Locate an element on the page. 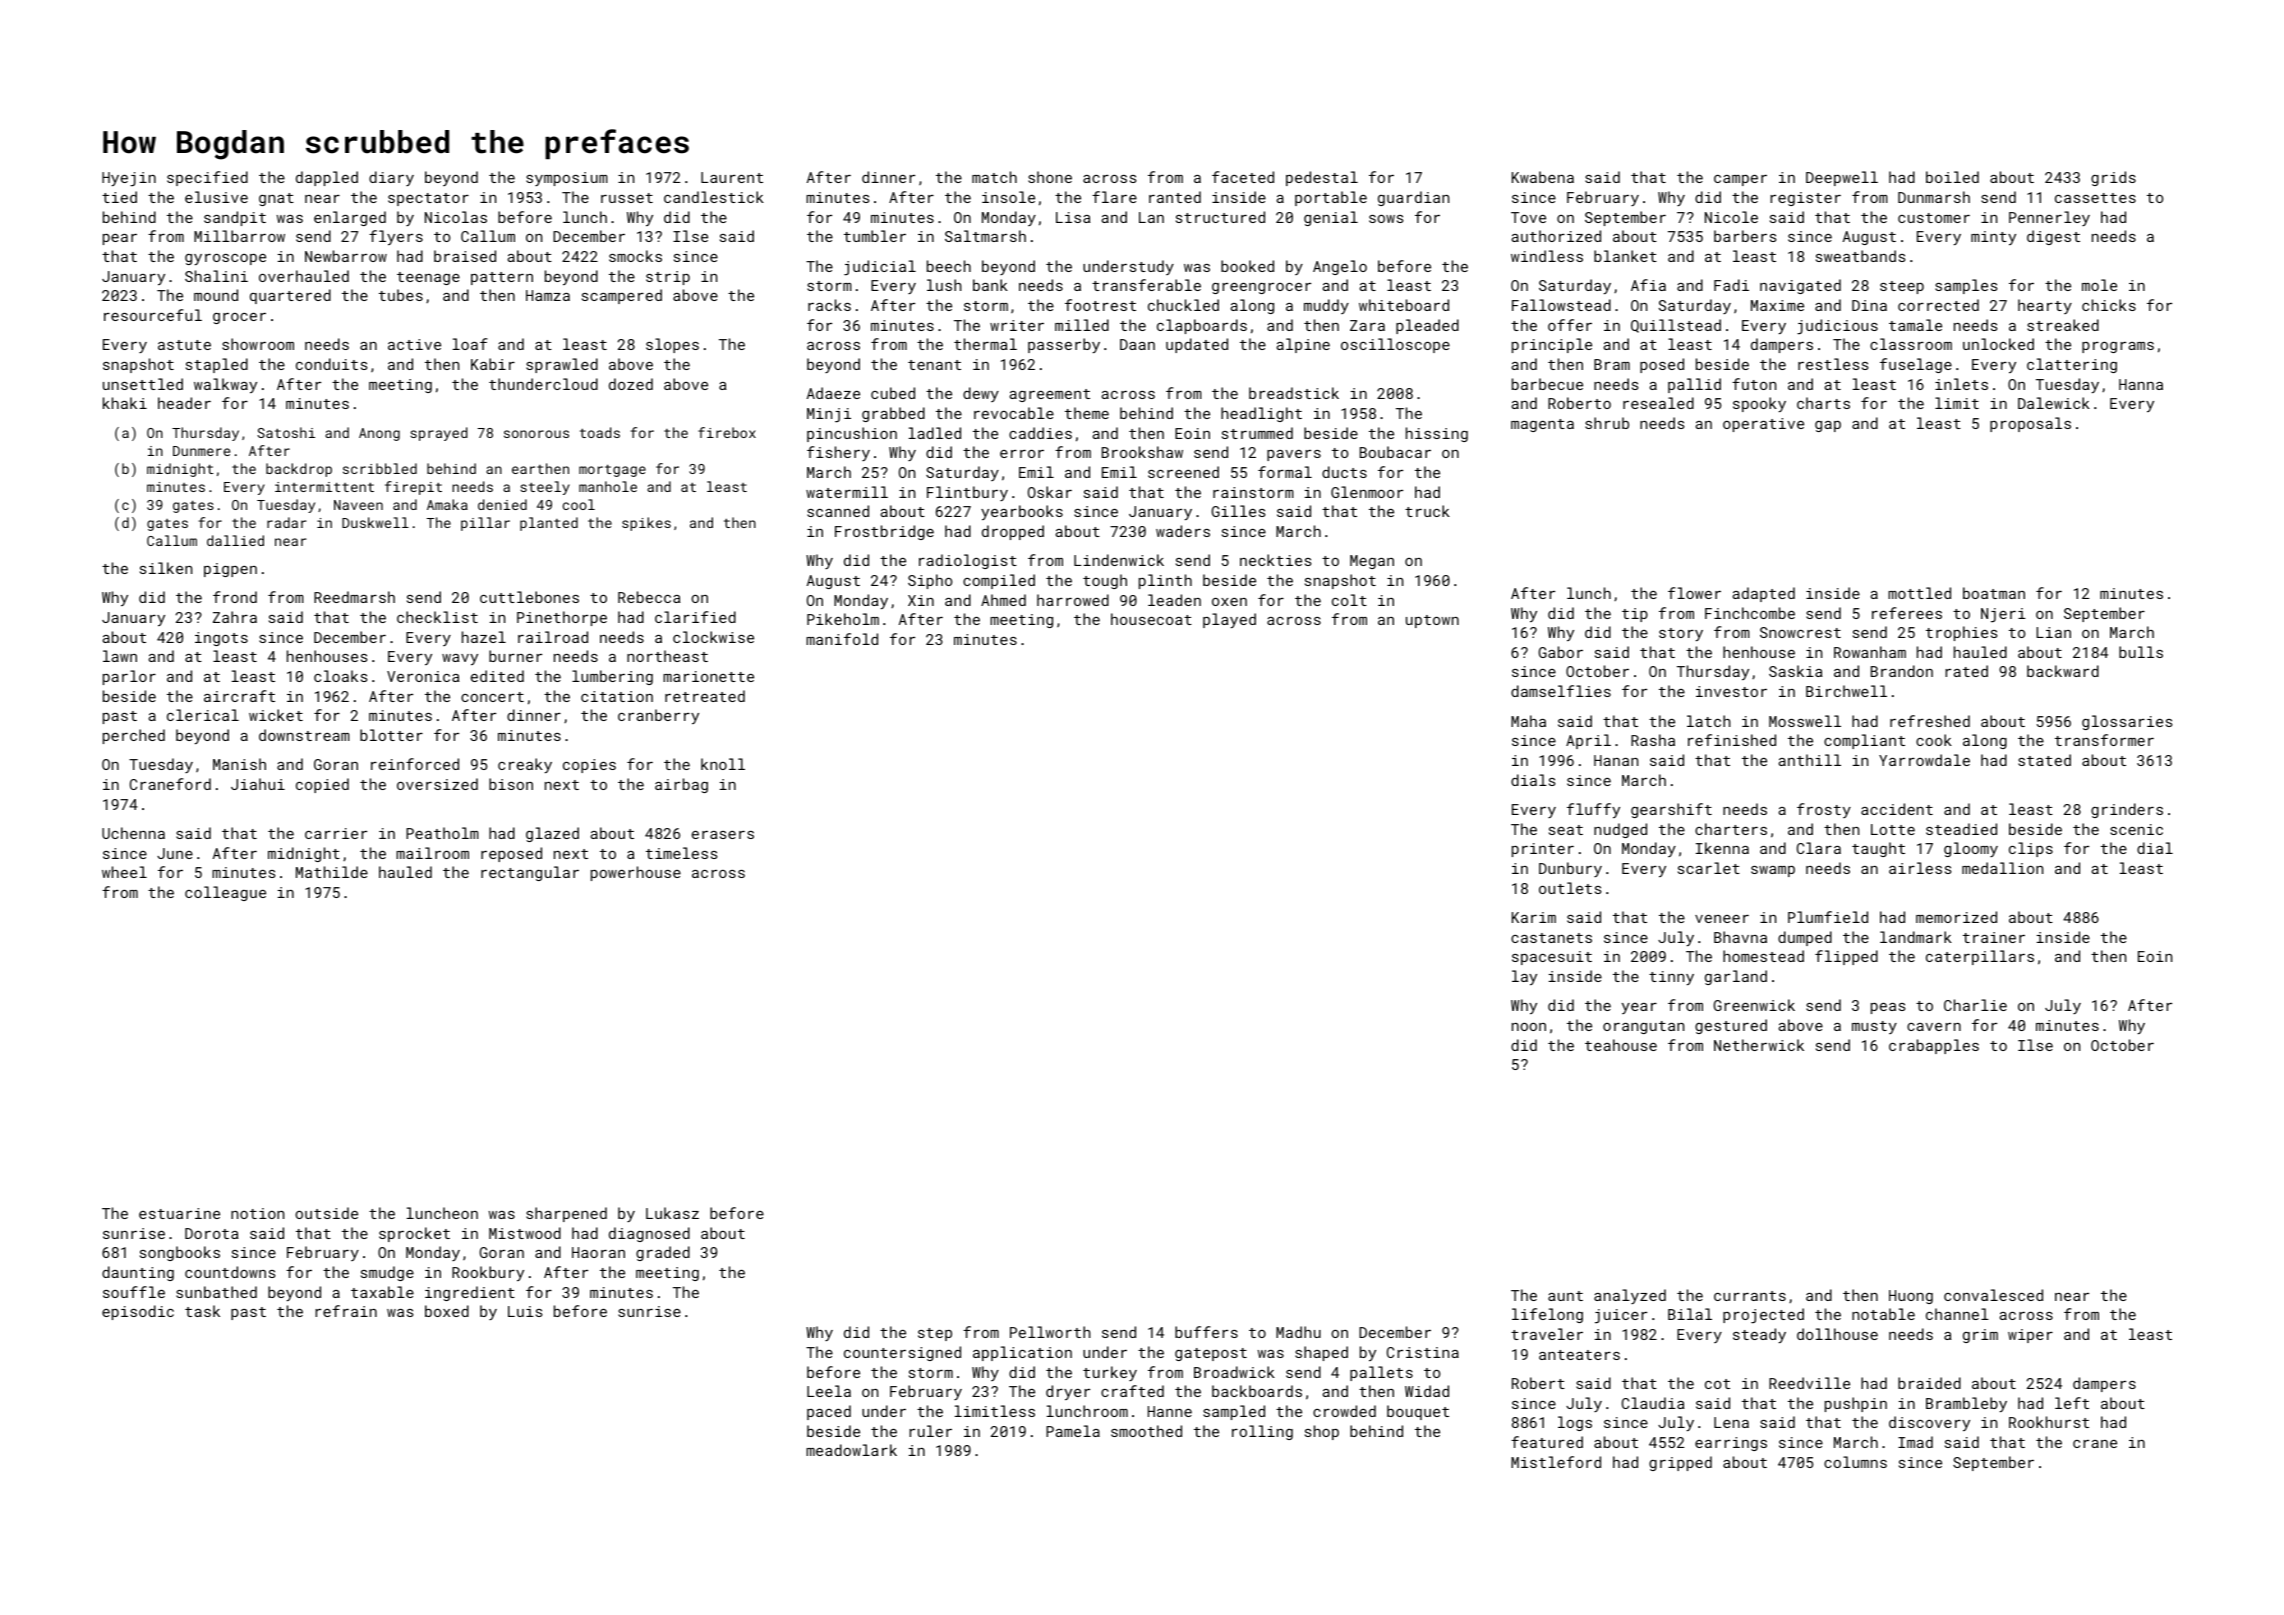 This page has height=1615, width=2284. backward is located at coordinates (2063, 671).
